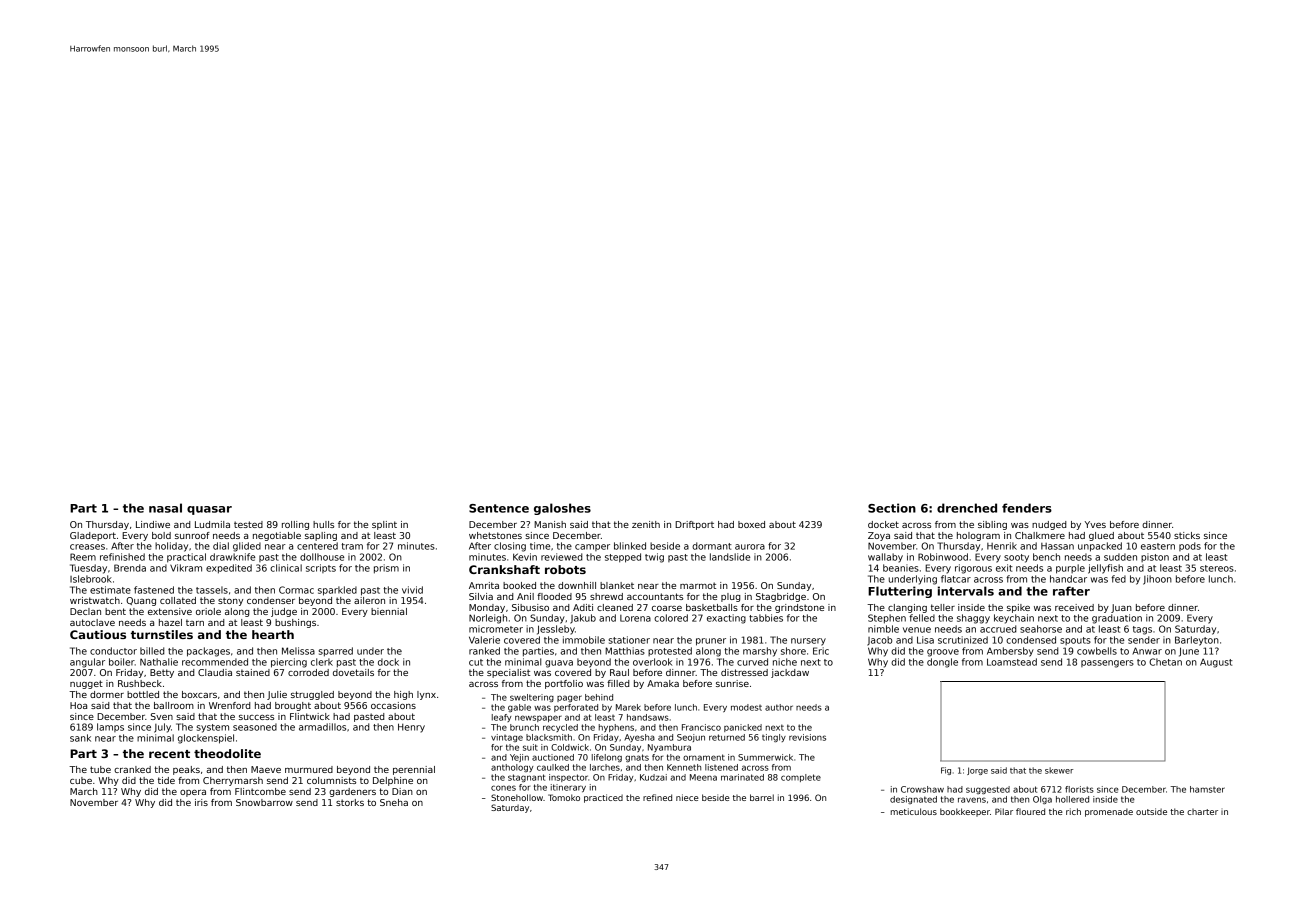 The image size is (1308, 924). Describe the element at coordinates (201, 802) in the page. I see `iris` at that location.
